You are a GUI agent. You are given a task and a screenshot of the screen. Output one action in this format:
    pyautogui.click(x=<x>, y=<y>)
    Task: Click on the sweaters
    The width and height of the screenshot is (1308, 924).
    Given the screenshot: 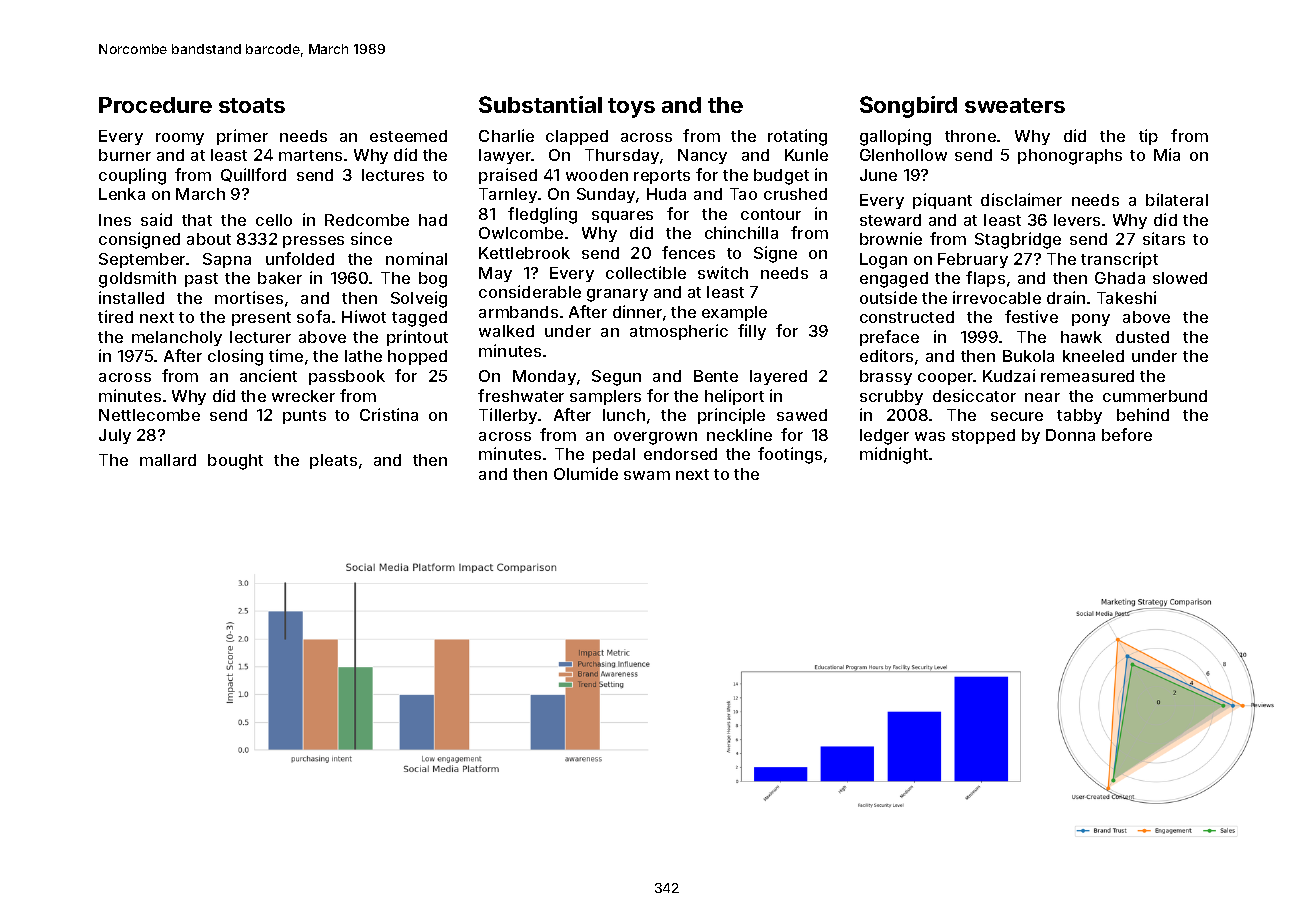 What is the action you would take?
    pyautogui.click(x=1015, y=105)
